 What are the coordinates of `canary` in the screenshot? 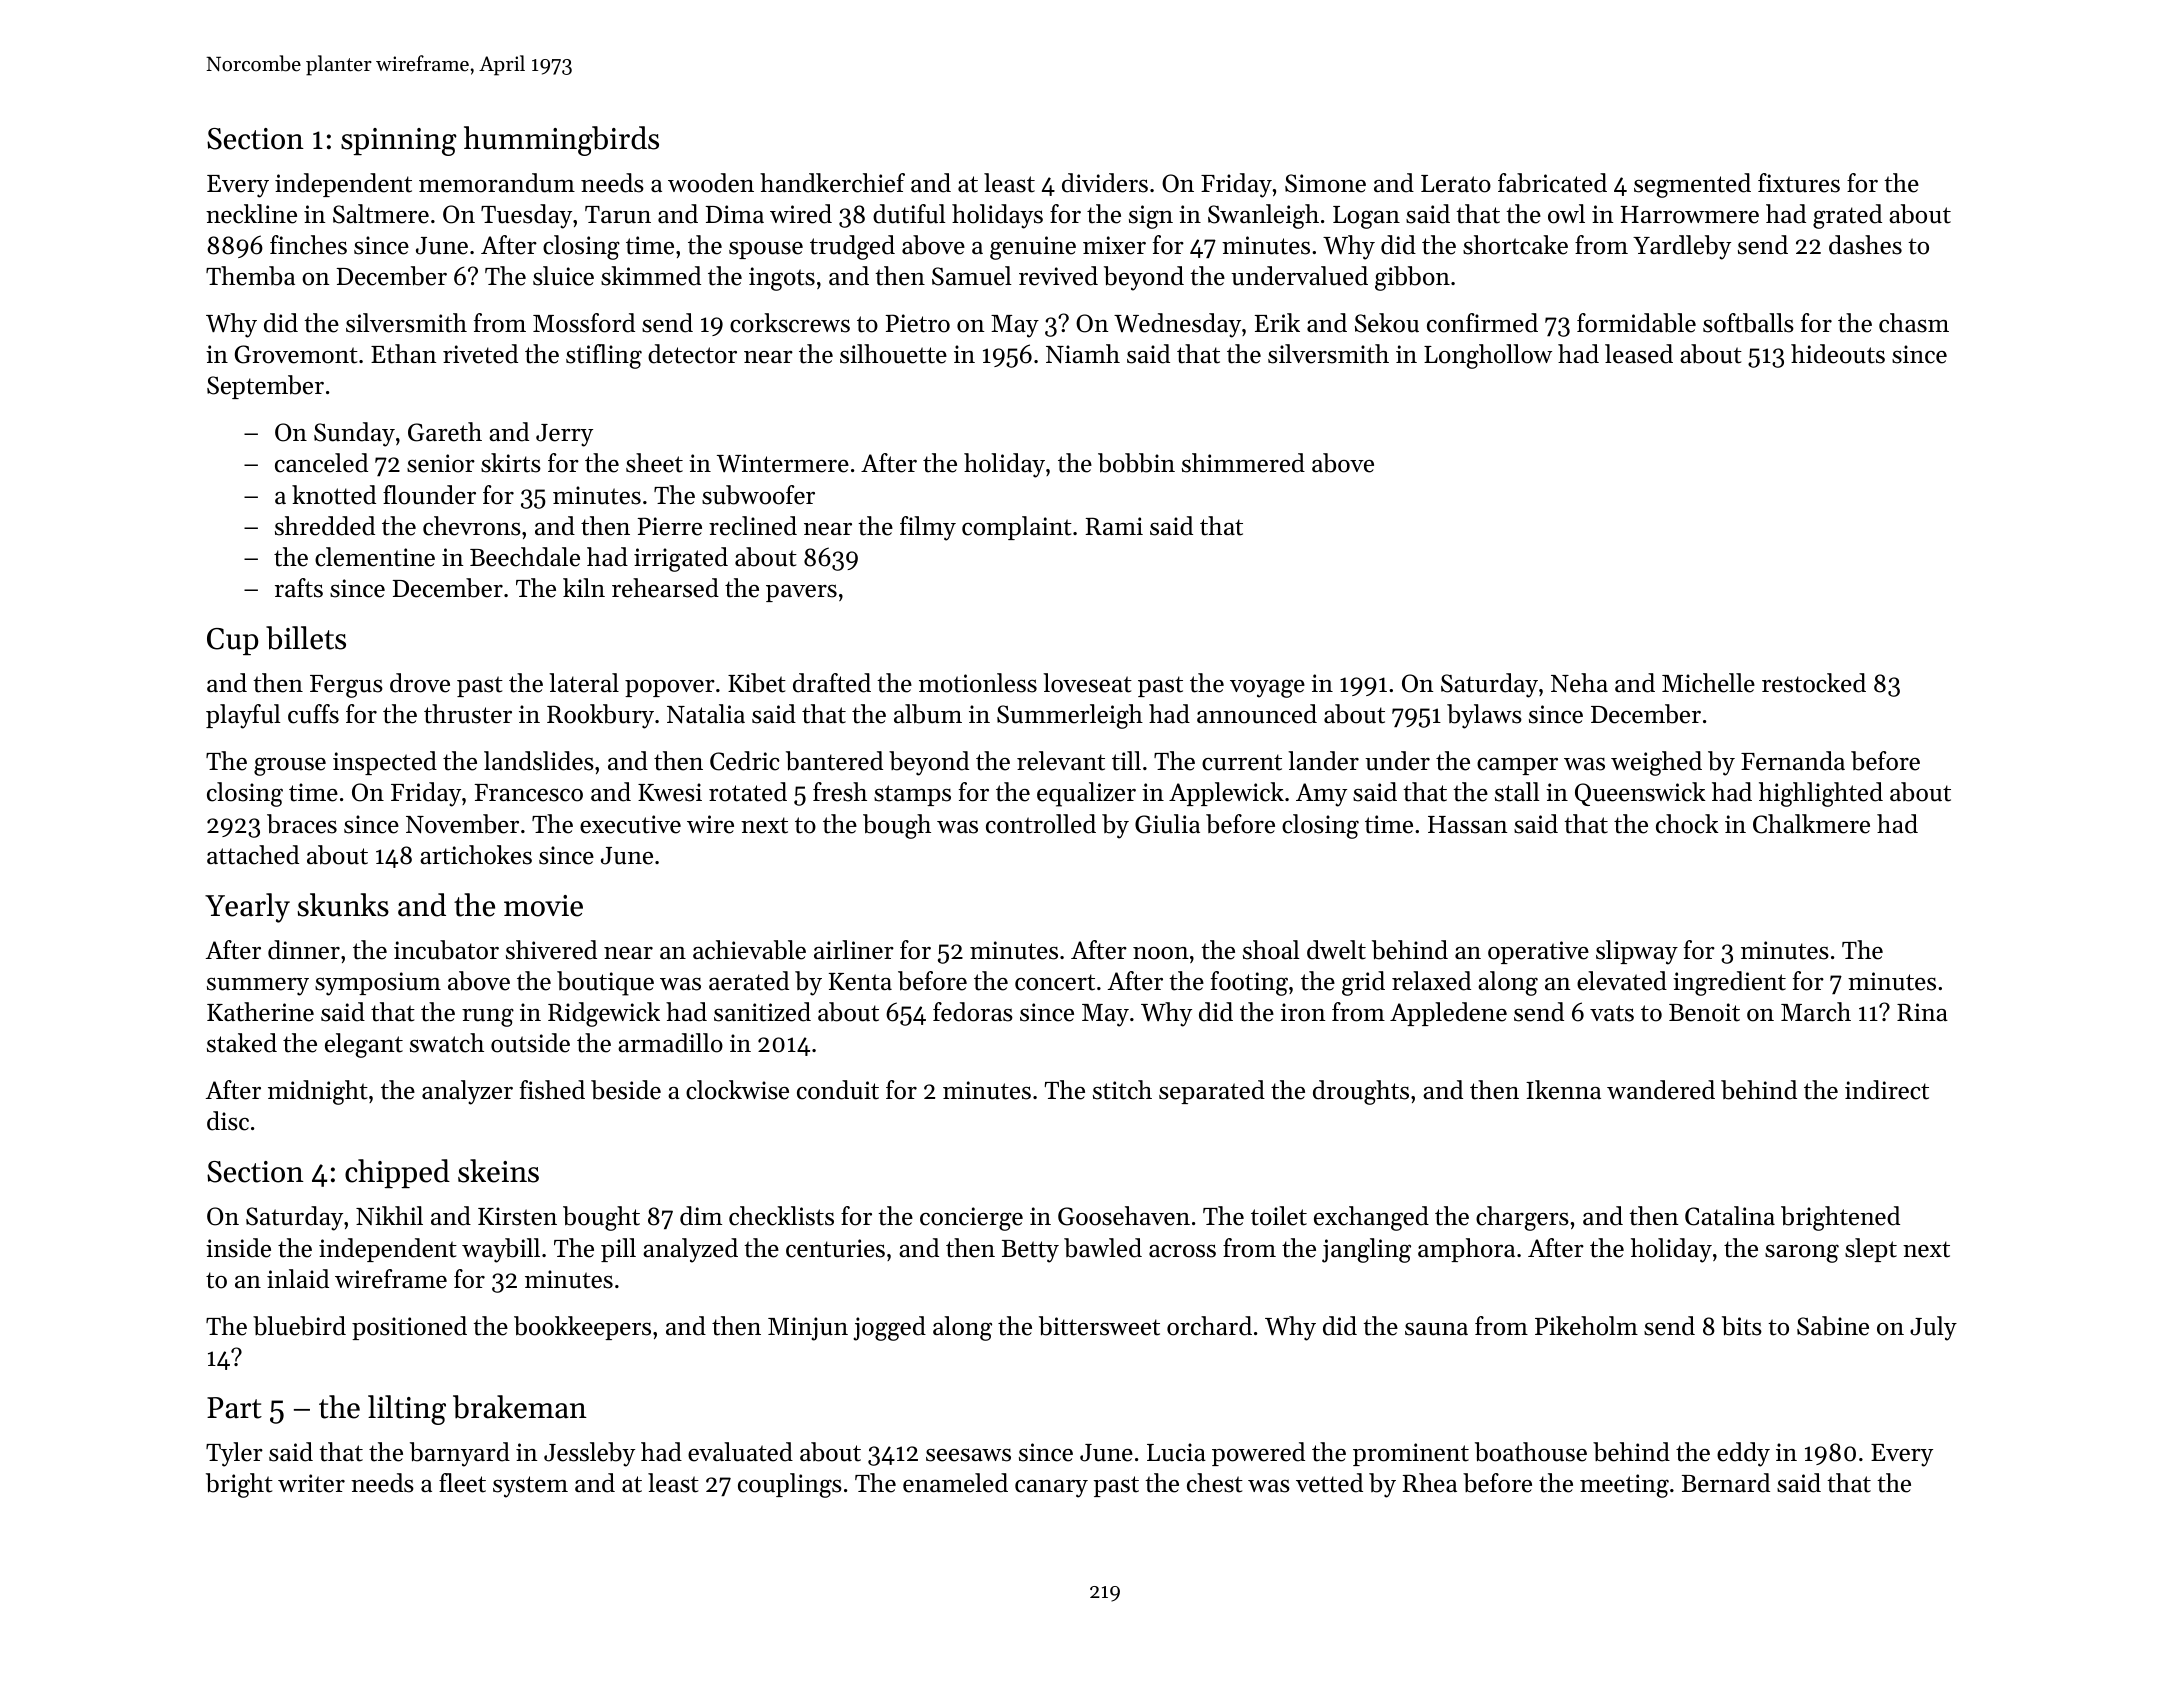 It's located at (1051, 1489).
